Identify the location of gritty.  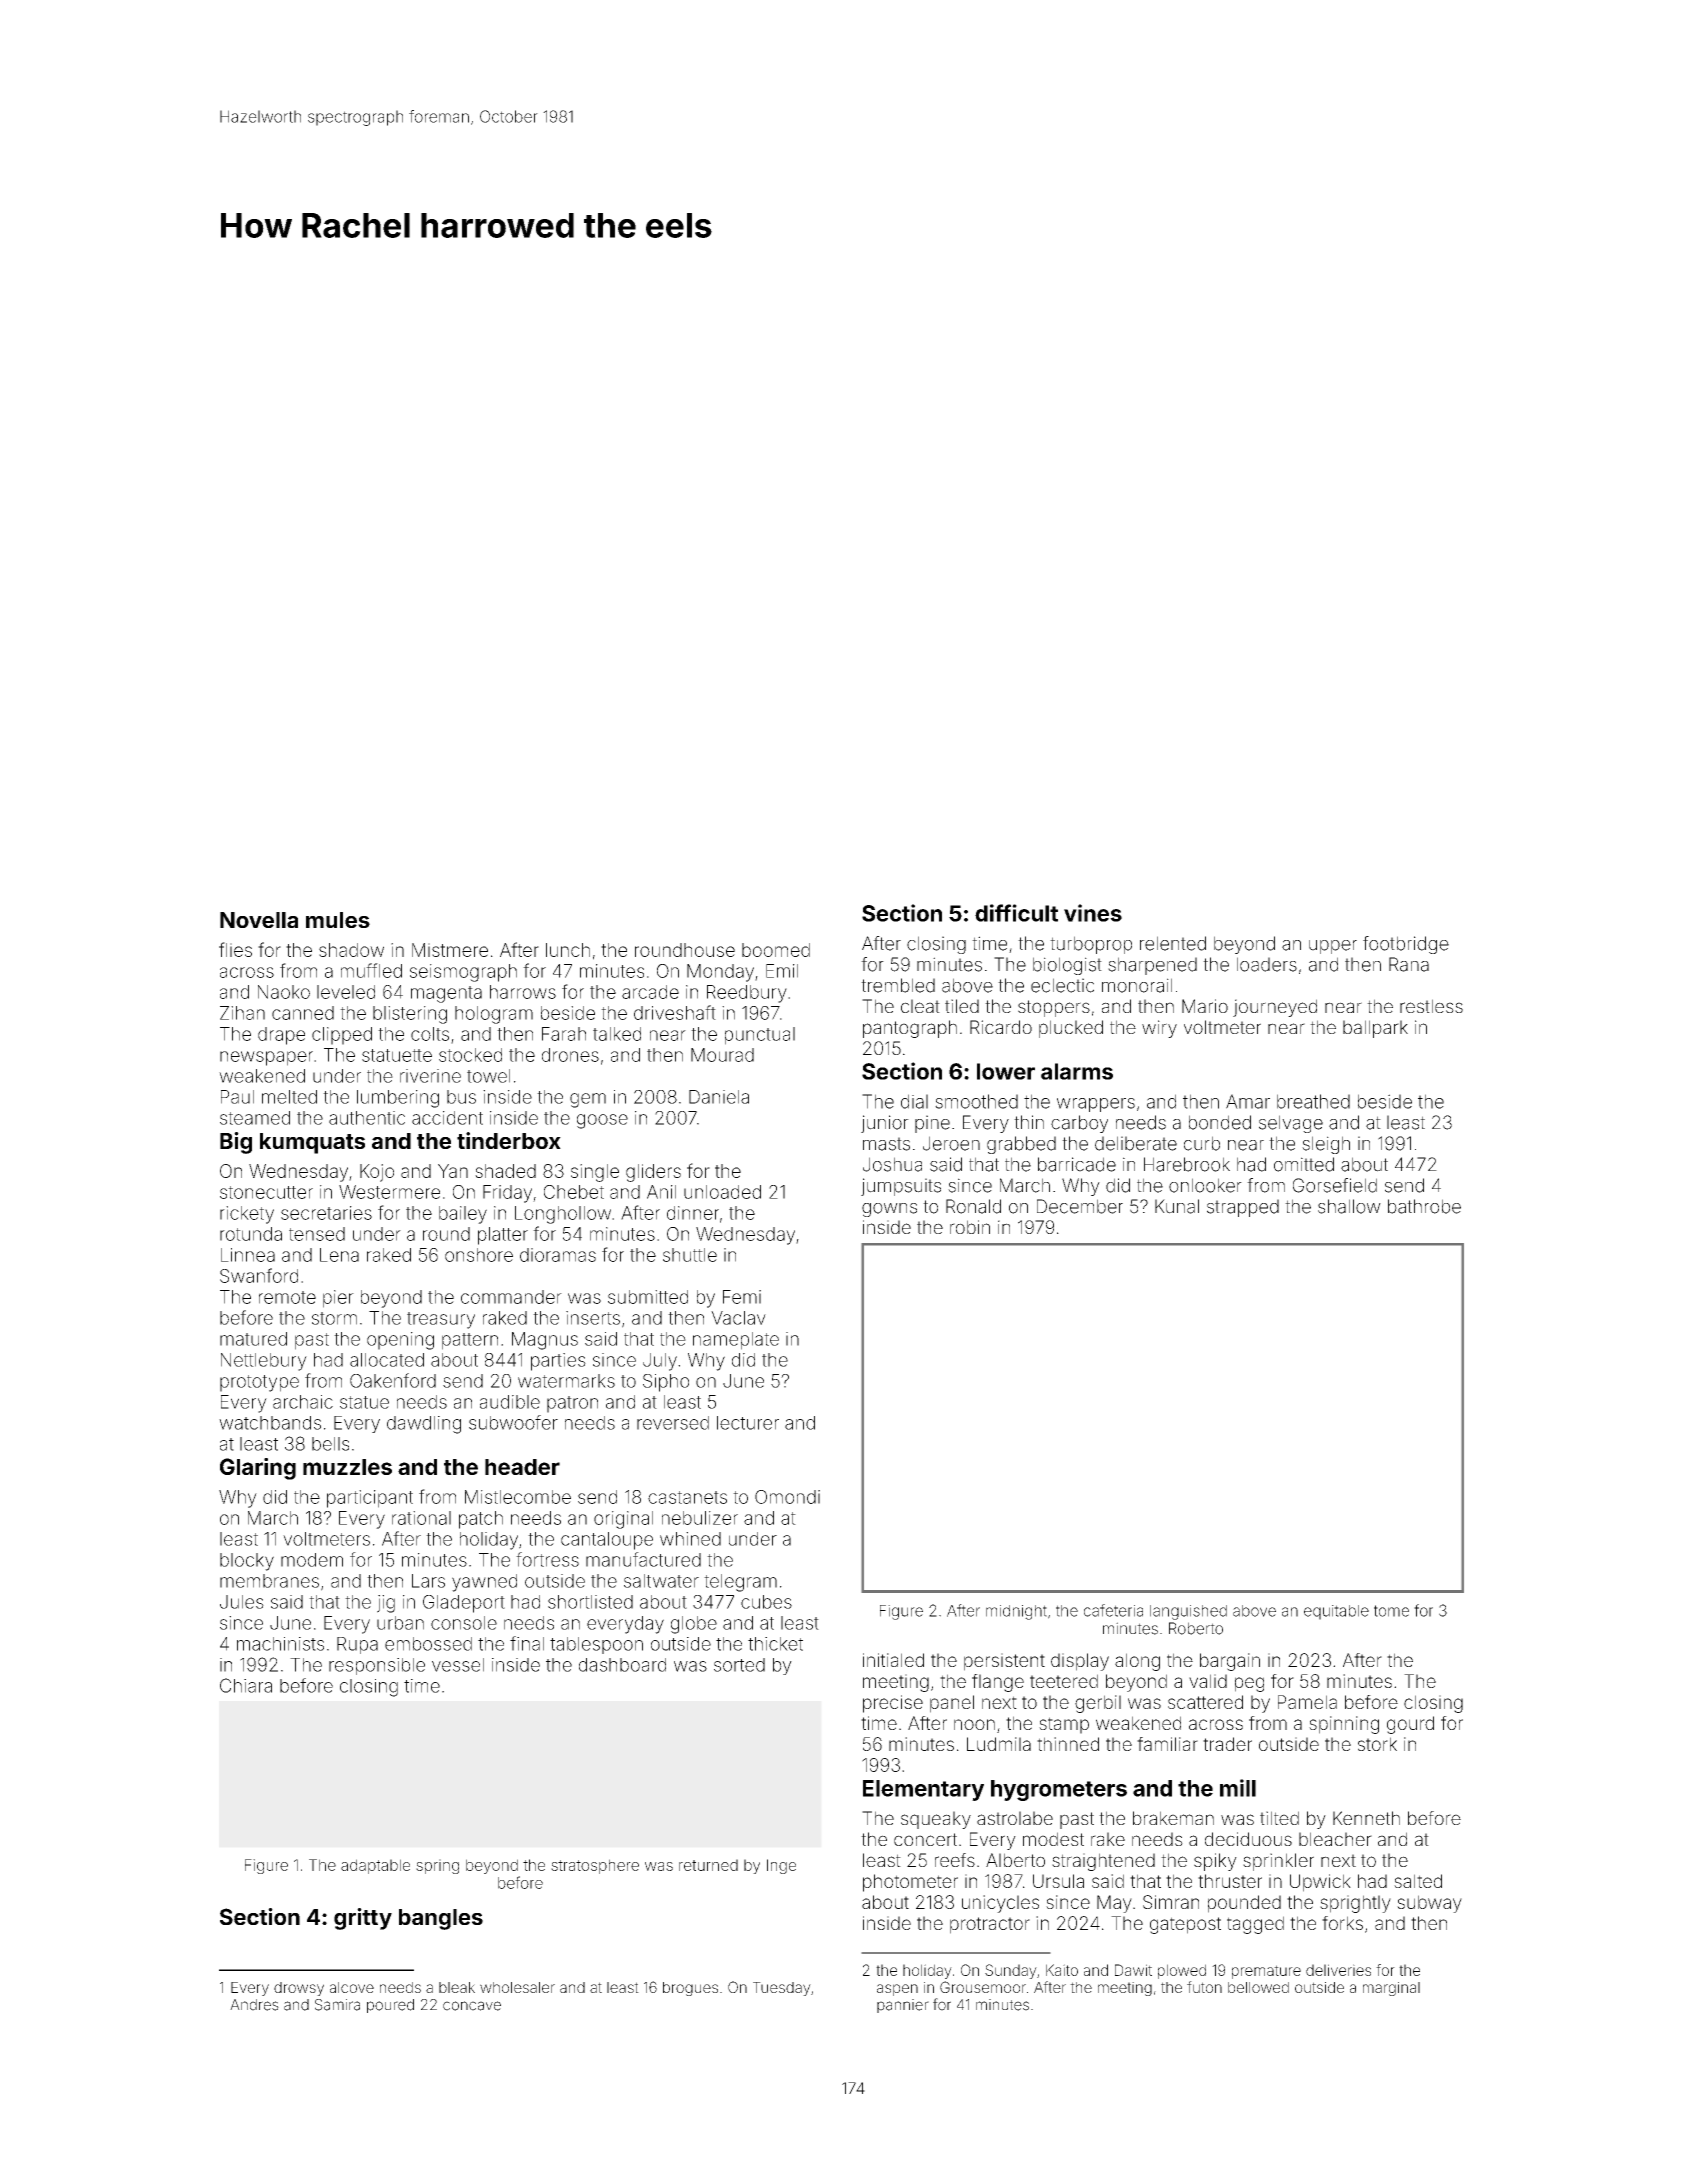
(363, 1919).
